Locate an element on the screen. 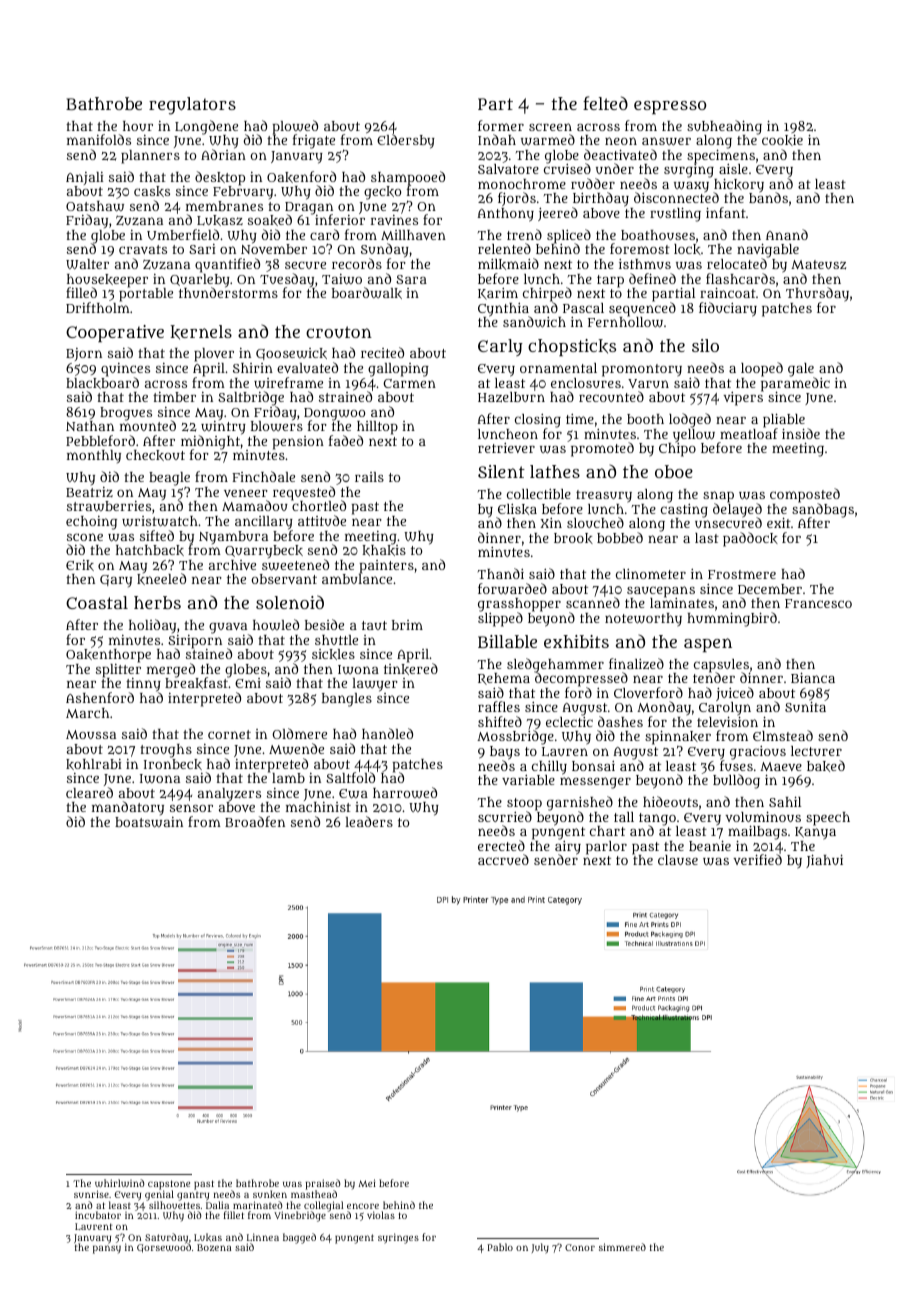 This screenshot has width=924, height=1308. espresso is located at coordinates (670, 107).
